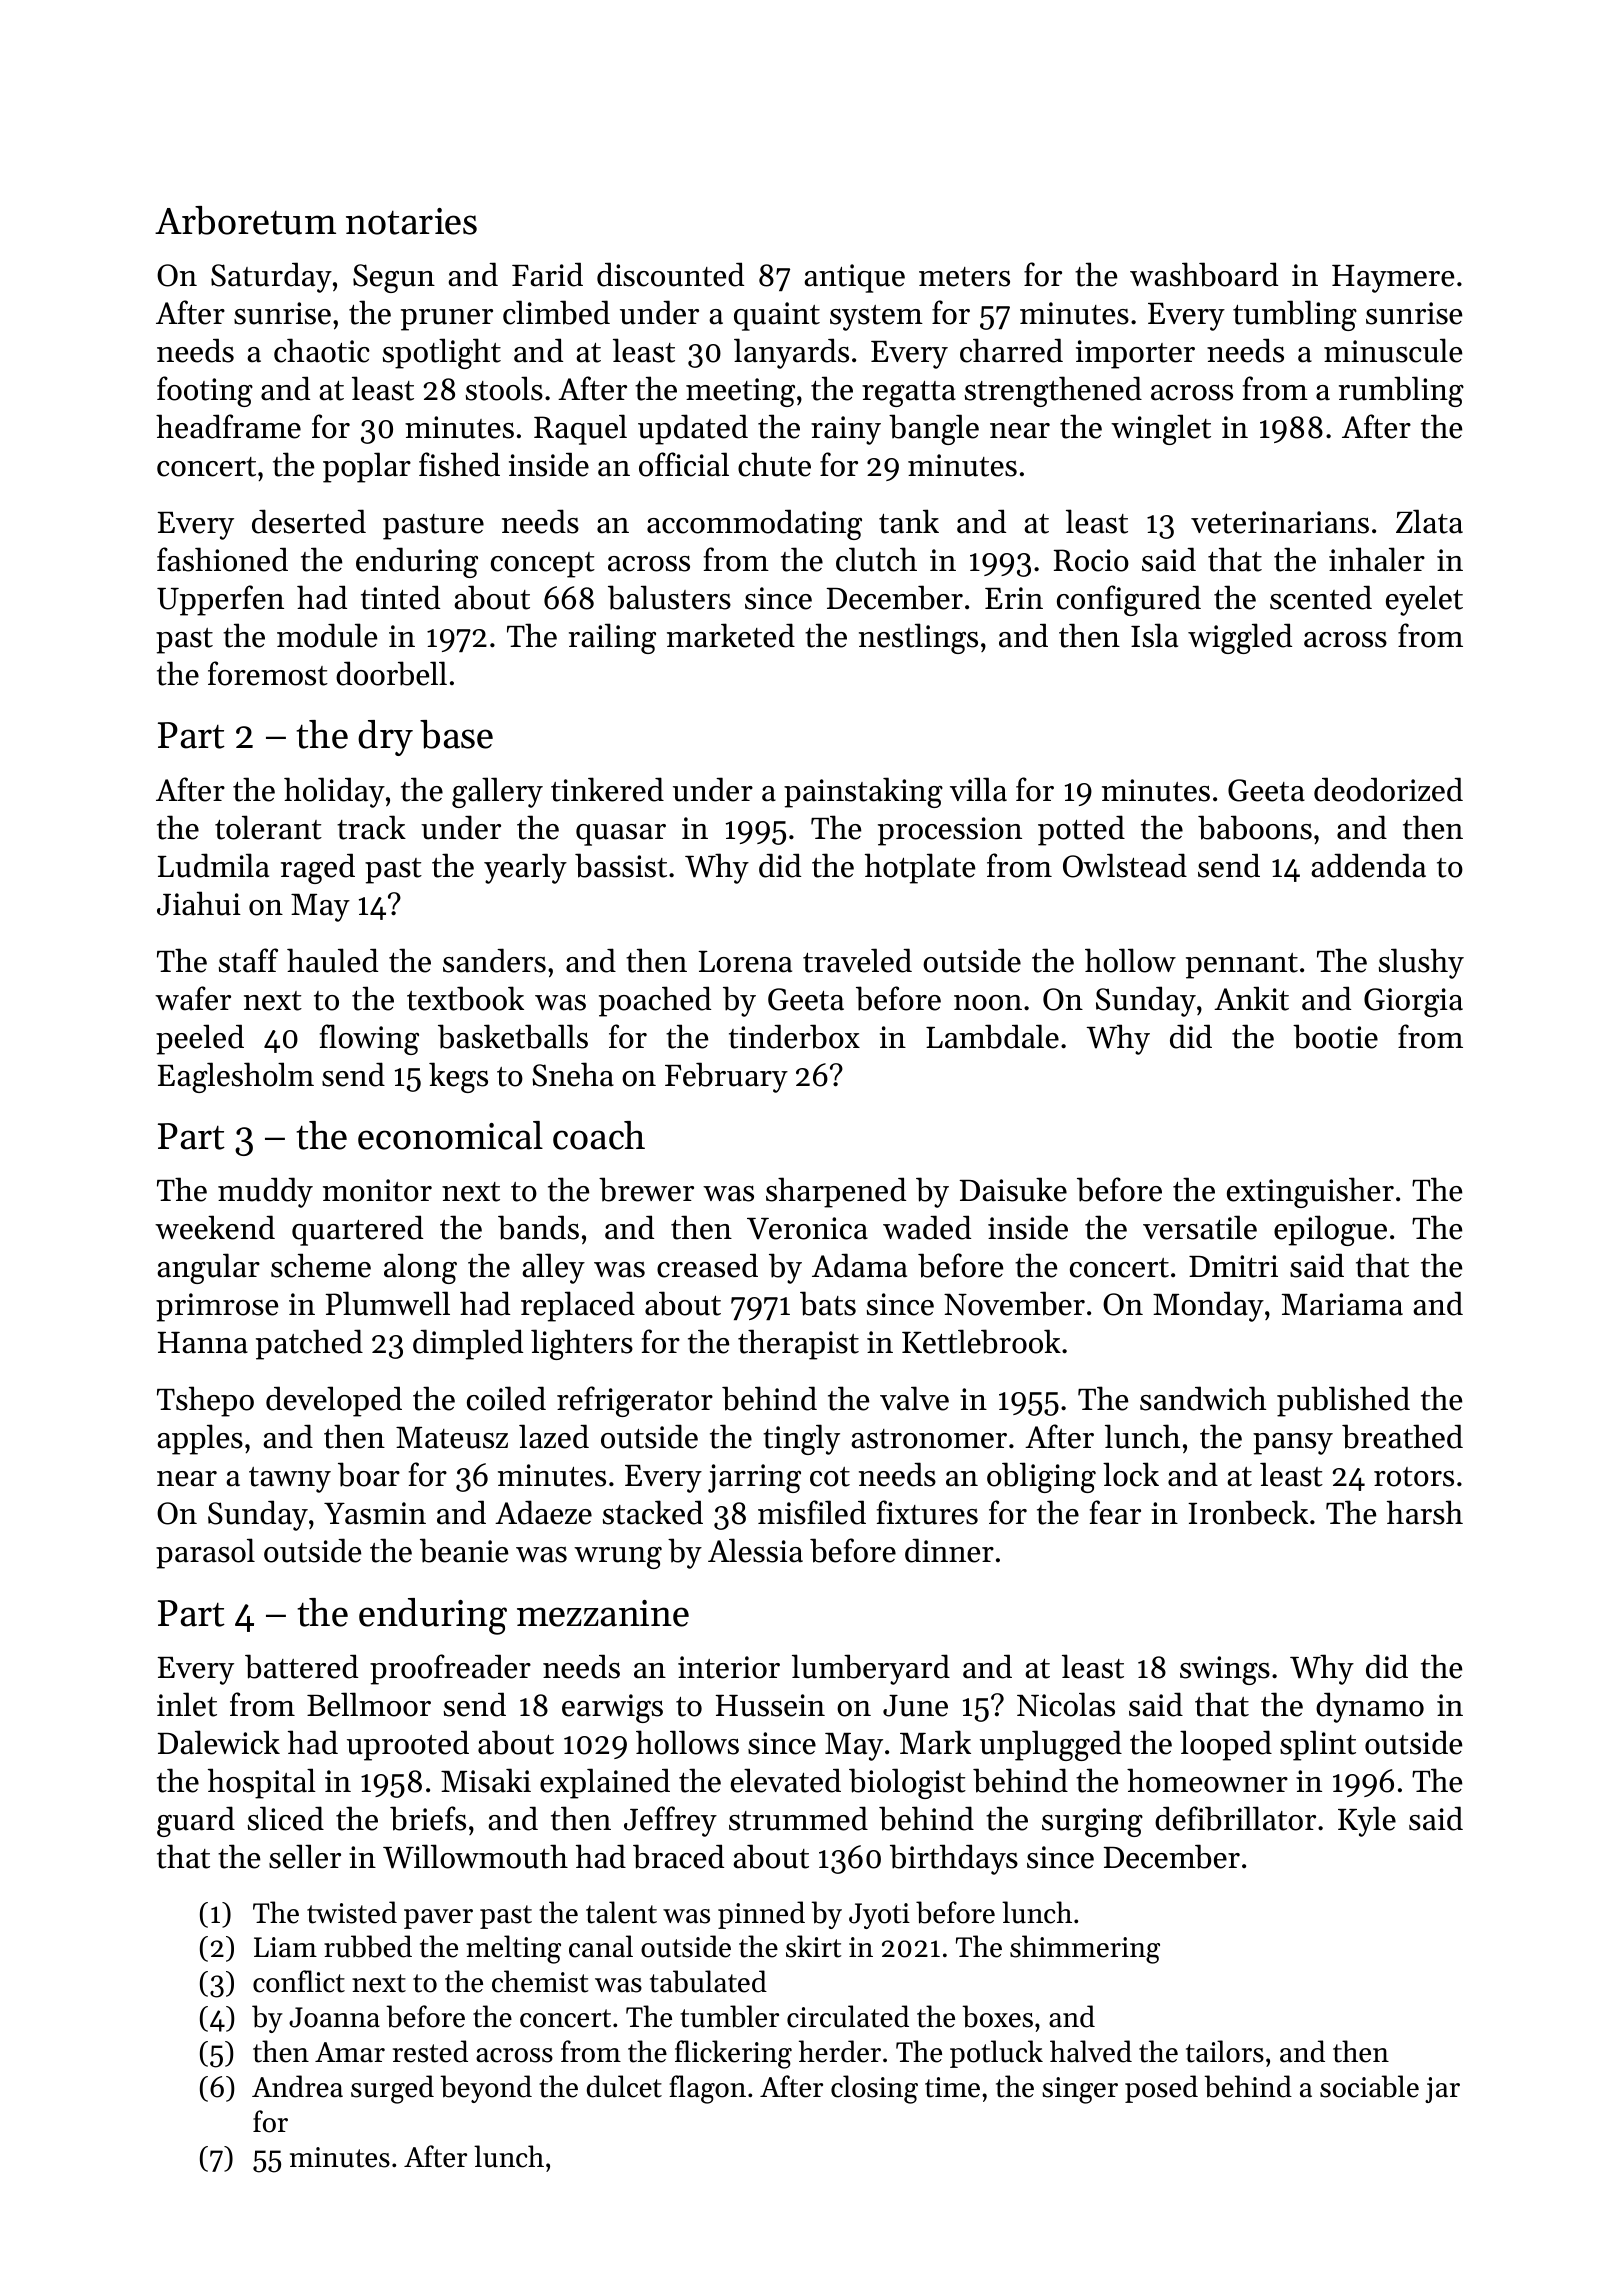  Describe the element at coordinates (556, 312) in the screenshot. I see `climbed` at that location.
